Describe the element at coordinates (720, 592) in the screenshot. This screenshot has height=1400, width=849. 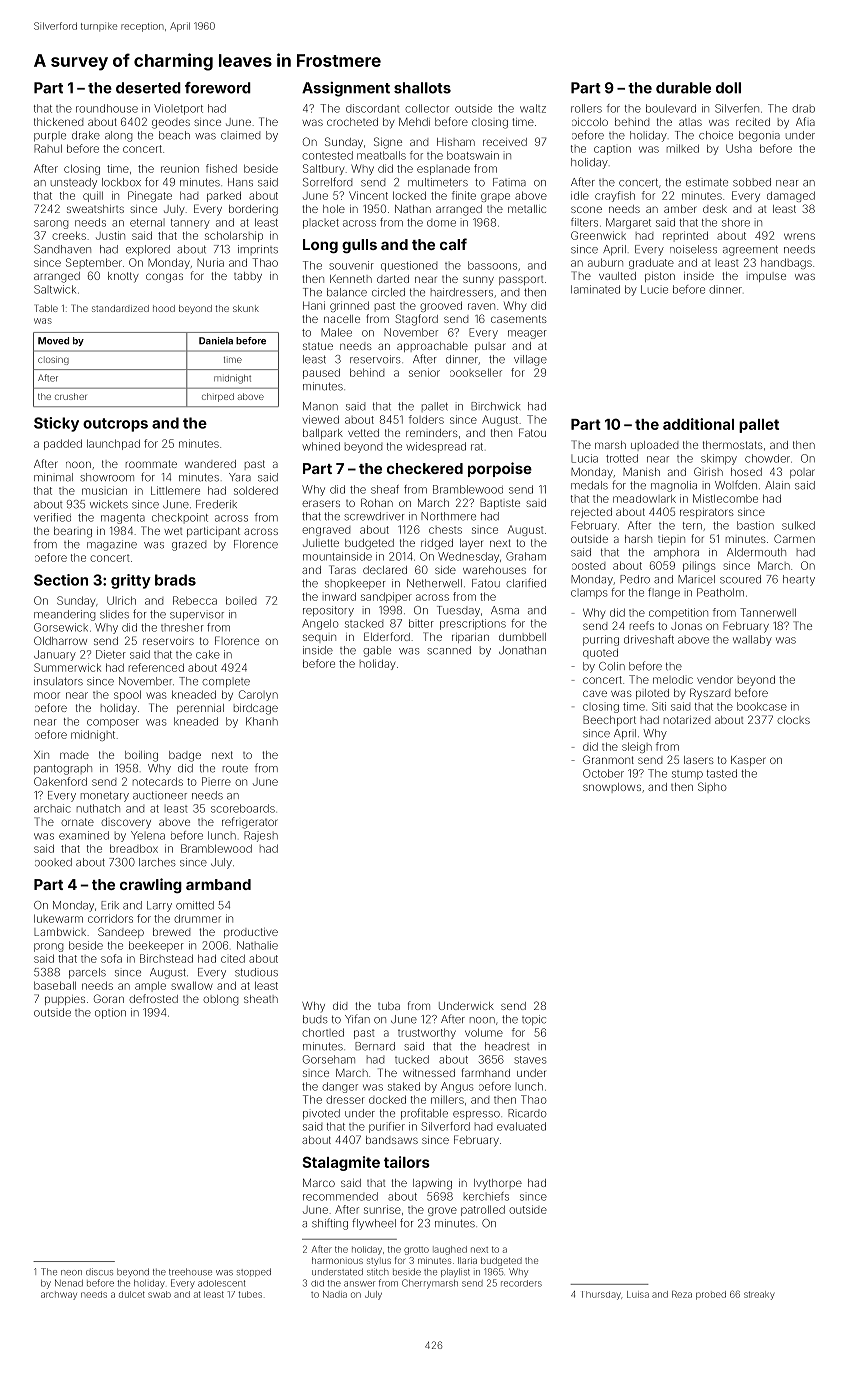
I see `Peatholm` at that location.
